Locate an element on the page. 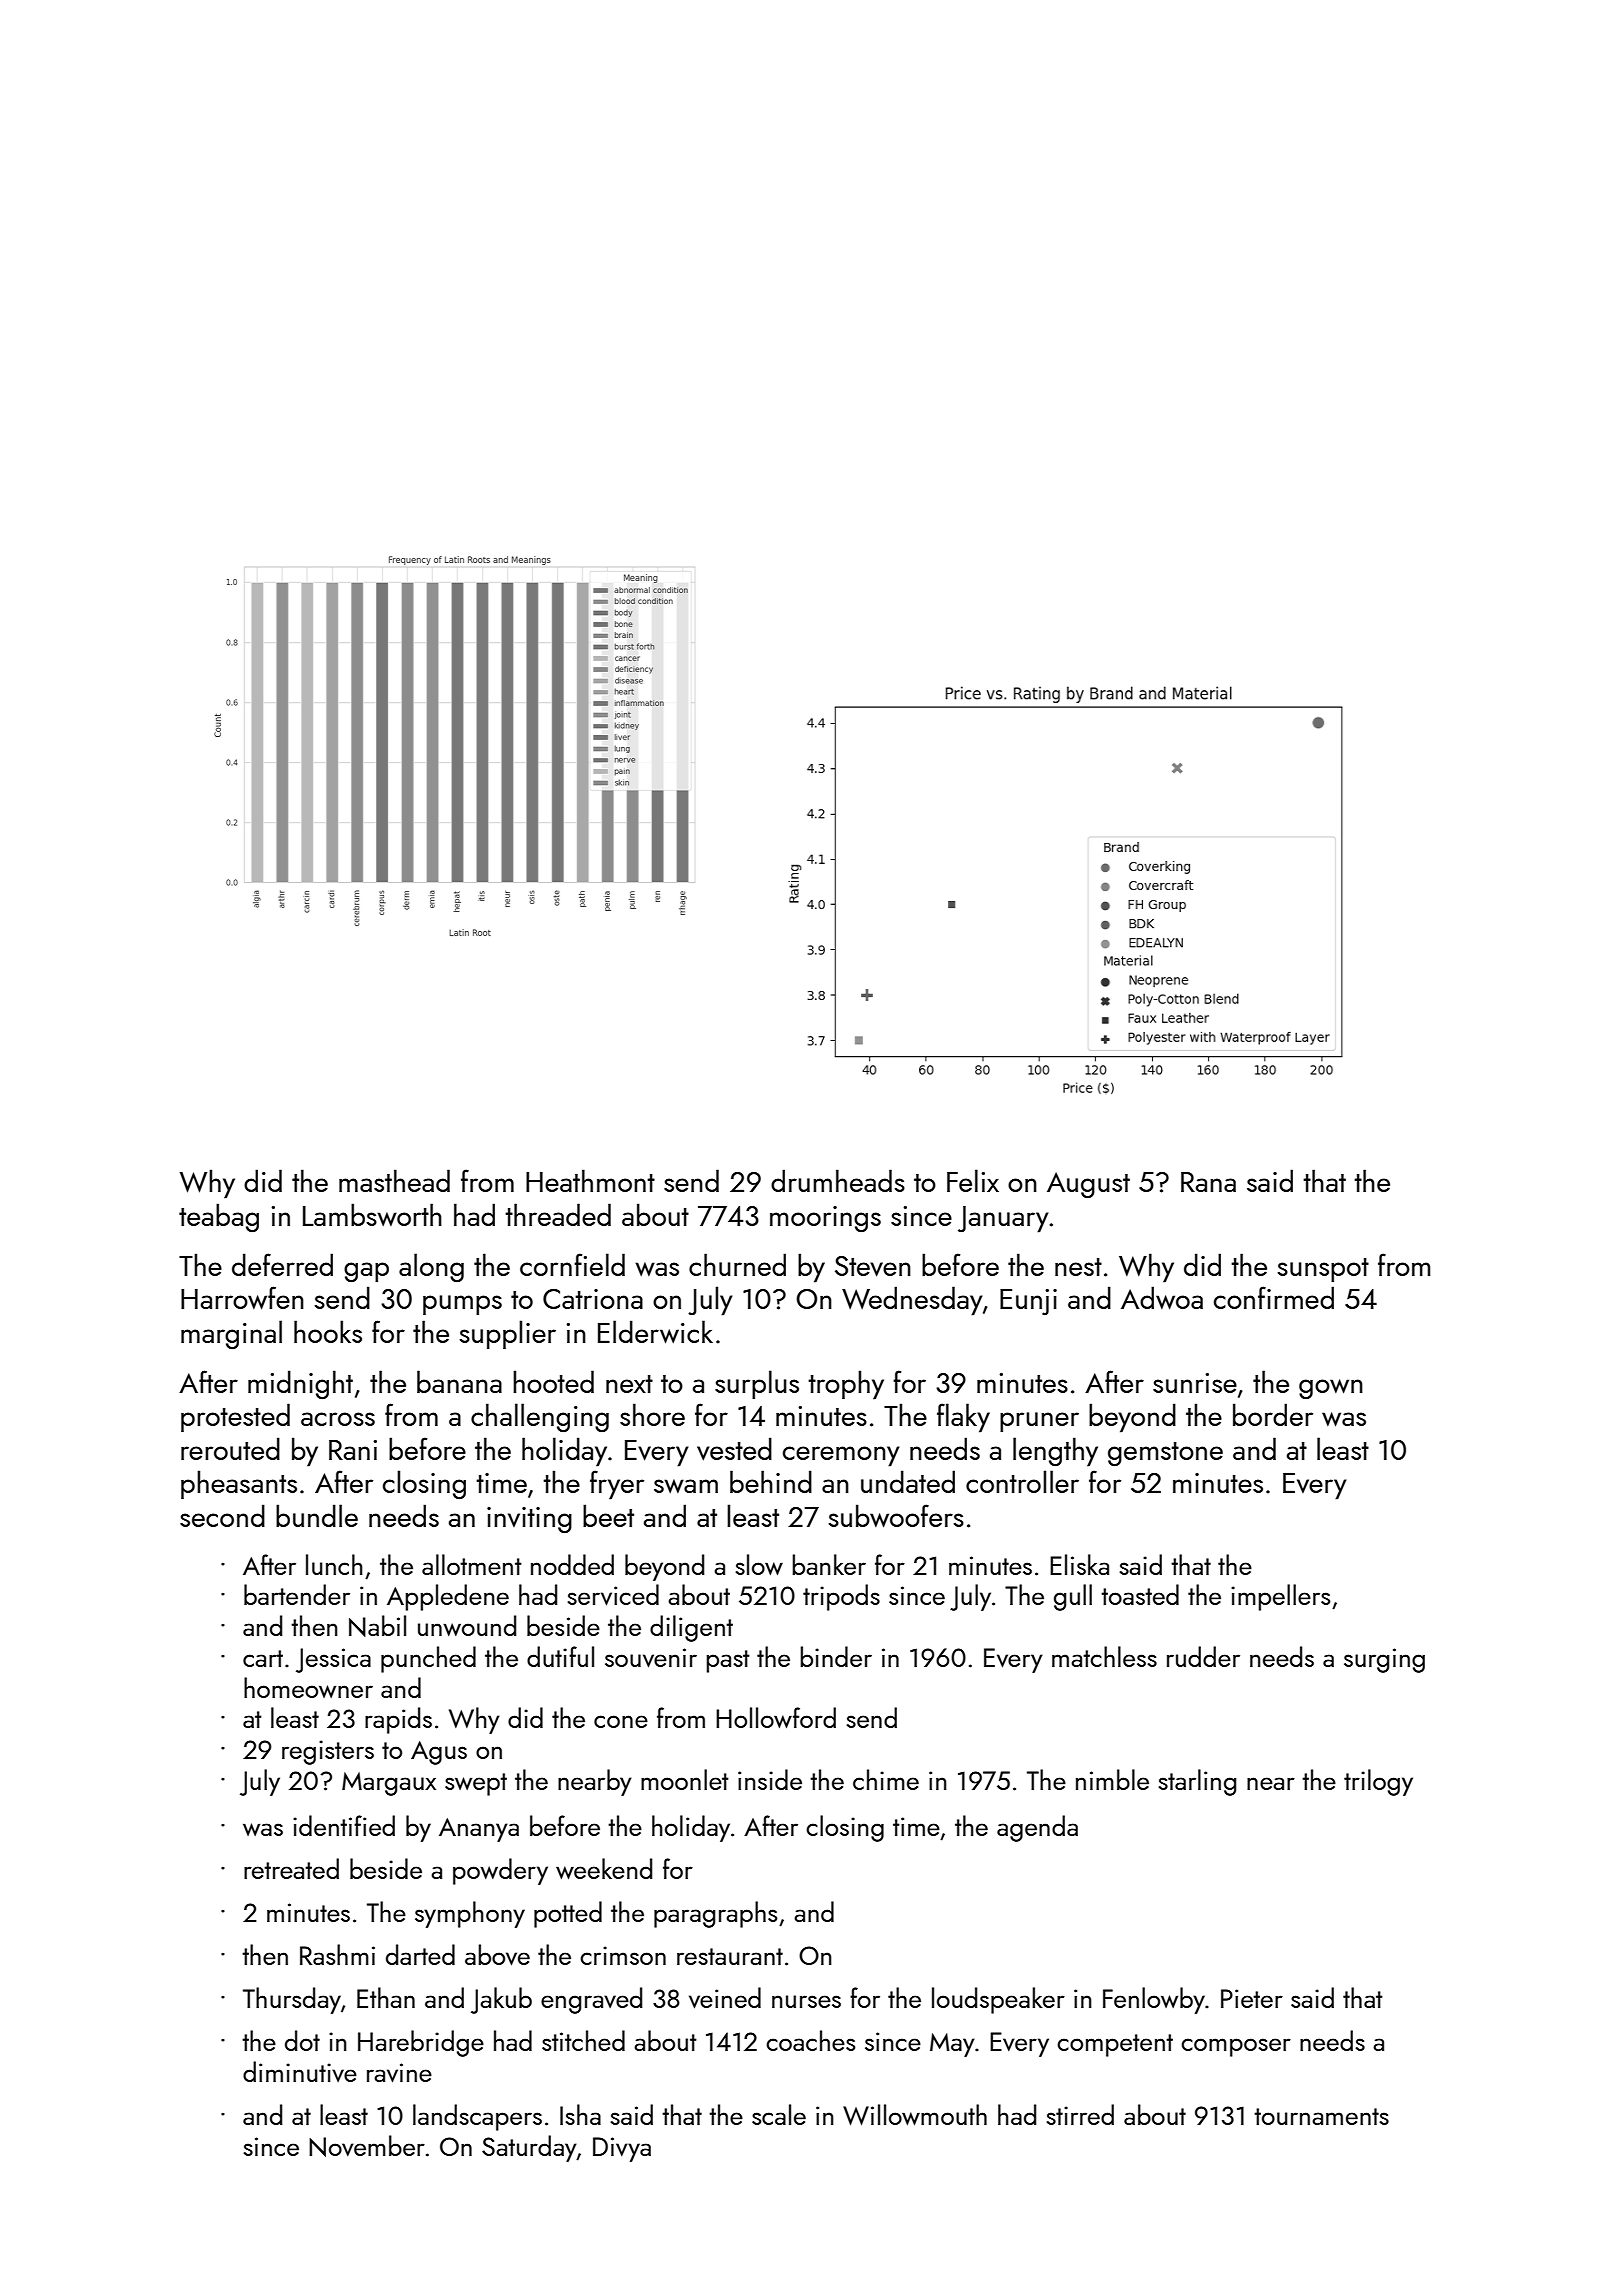 The height and width of the document is (2292, 1620). composer is located at coordinates (1236, 2047).
